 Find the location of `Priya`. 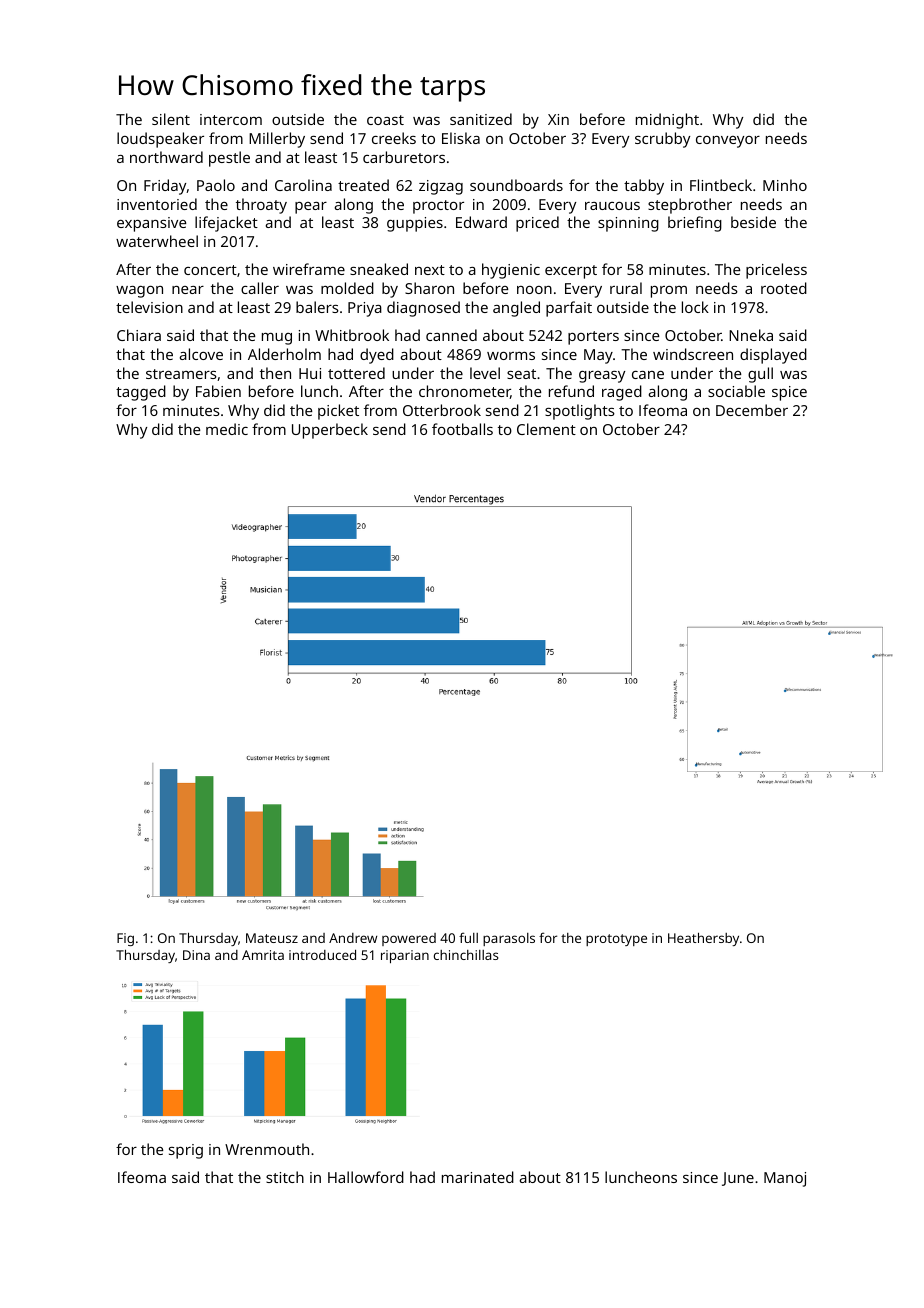

Priya is located at coordinates (365, 309).
